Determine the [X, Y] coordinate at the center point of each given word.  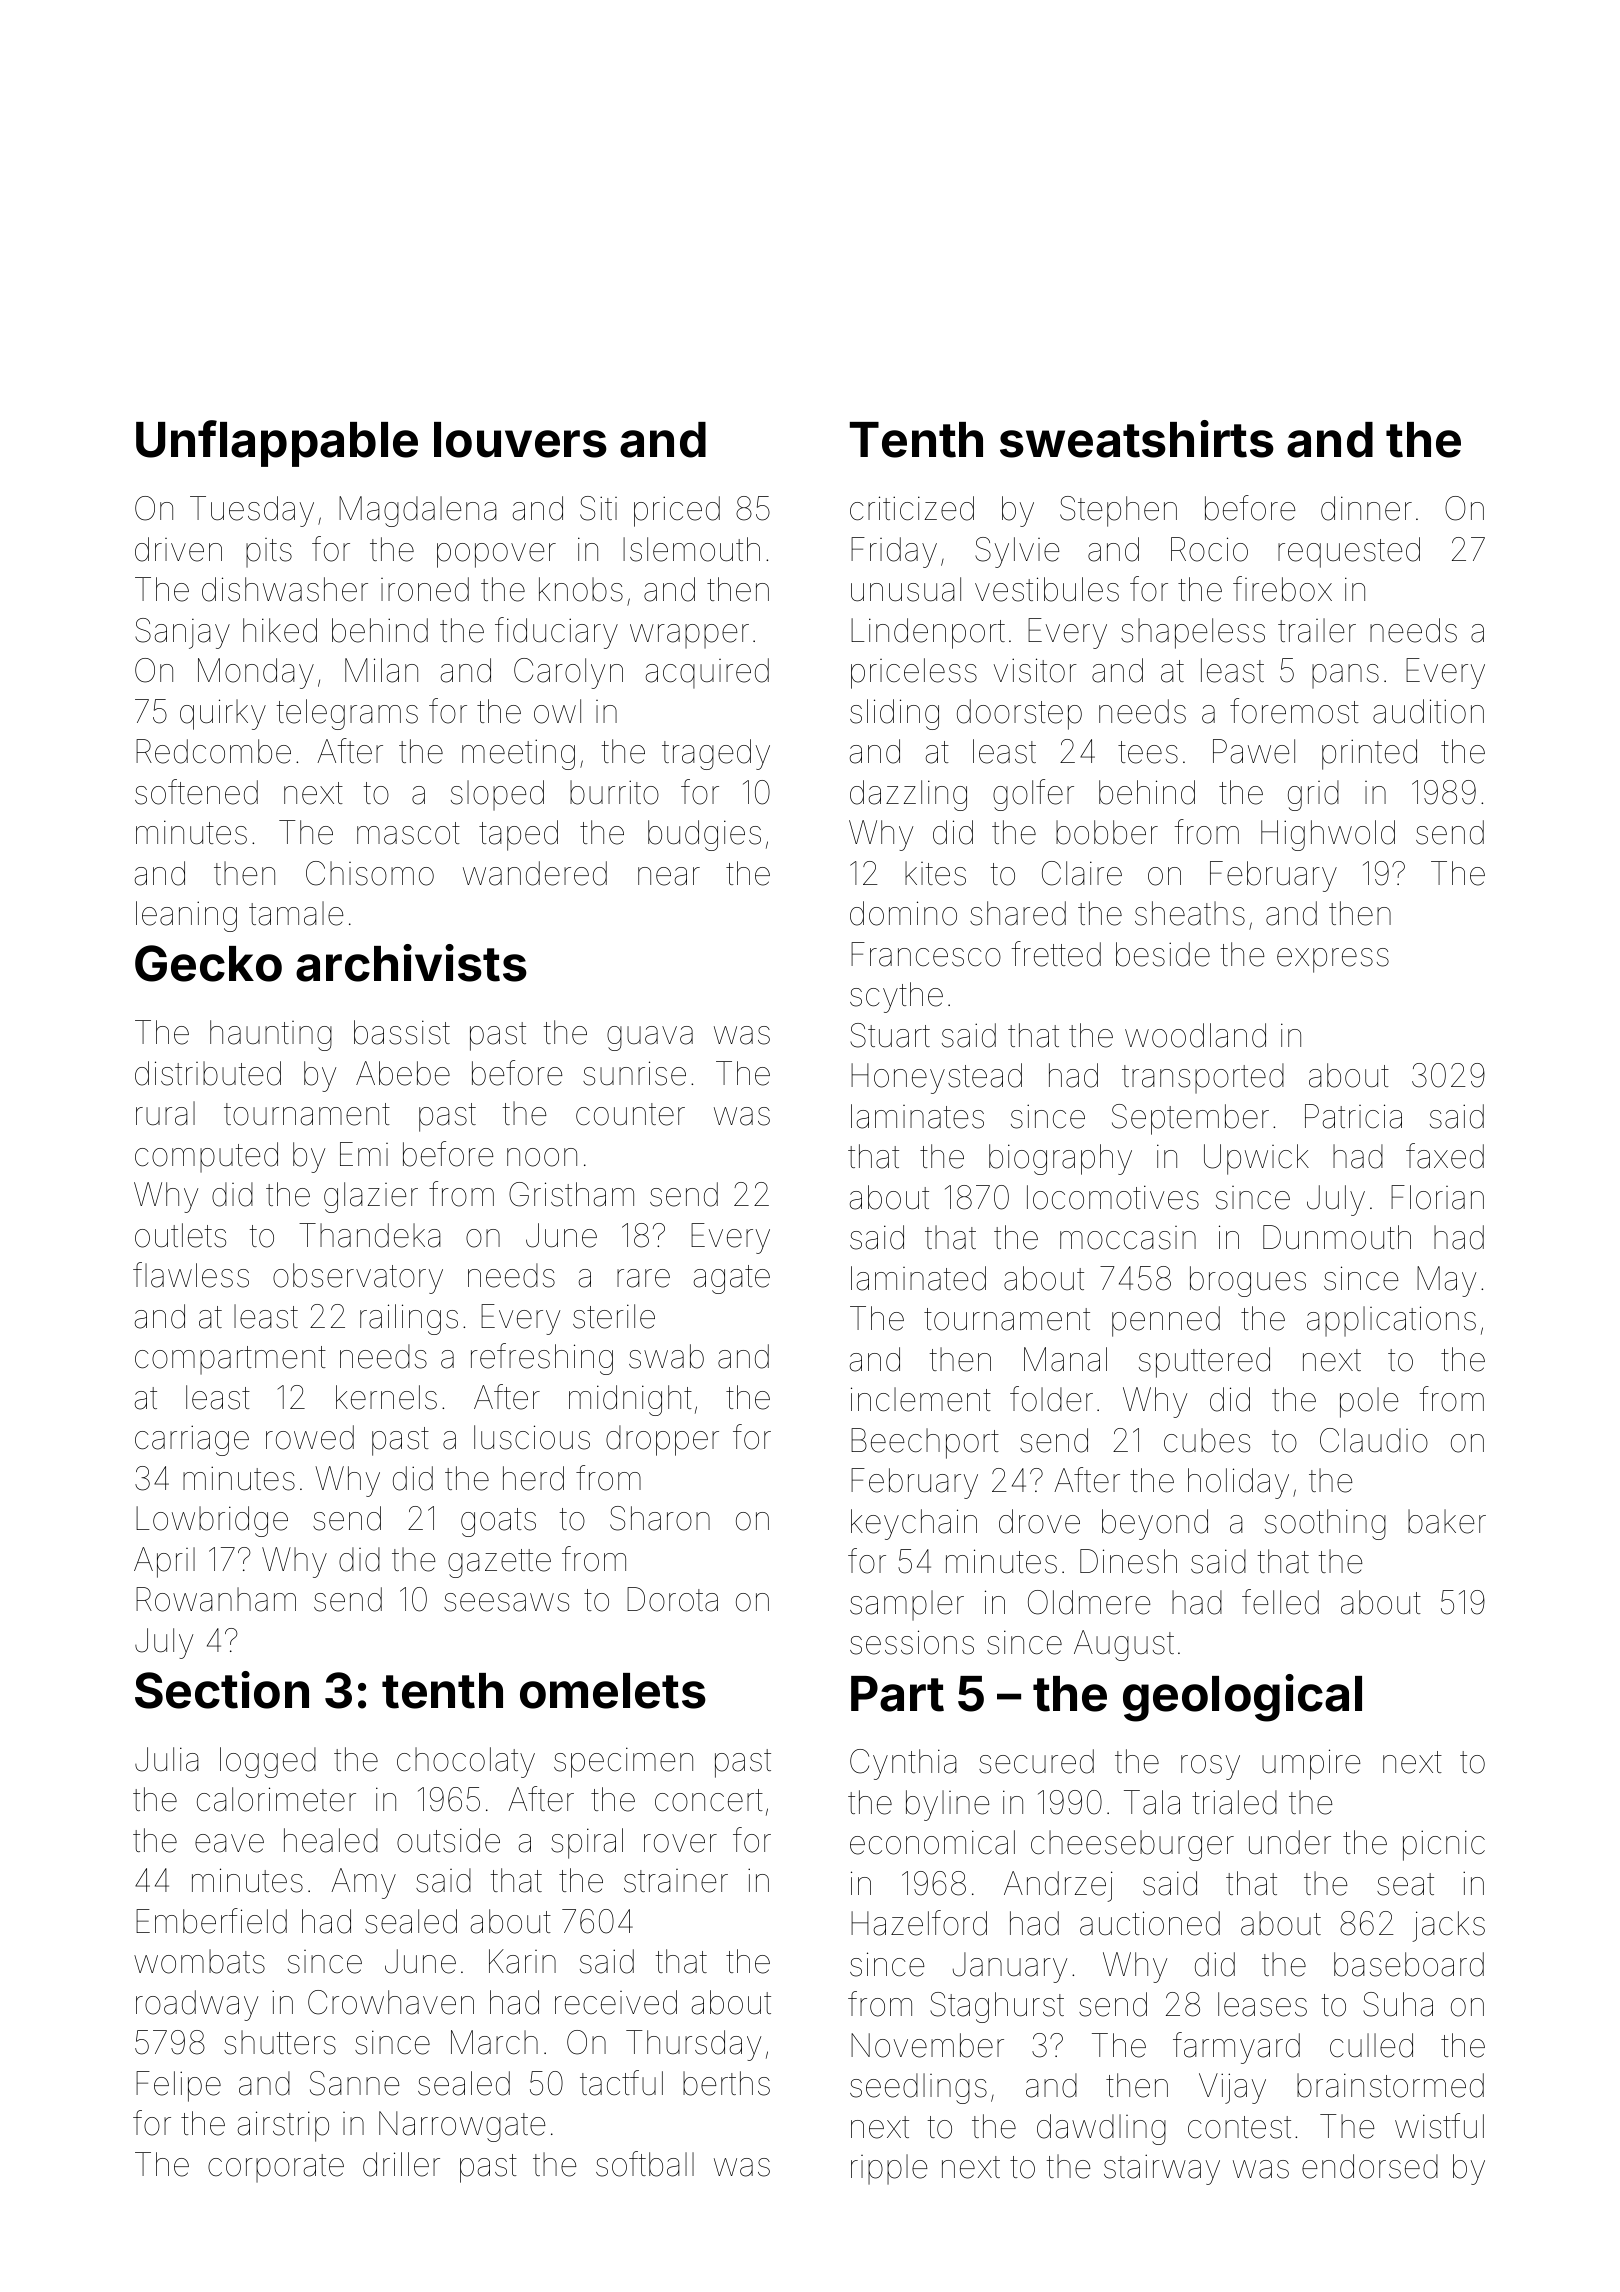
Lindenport [928, 633]
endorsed [1370, 2166]
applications [1391, 1321]
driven [178, 549]
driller [401, 2164]
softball [645, 2164]
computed [206, 1157]
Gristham [571, 1194]
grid [1313, 795]
